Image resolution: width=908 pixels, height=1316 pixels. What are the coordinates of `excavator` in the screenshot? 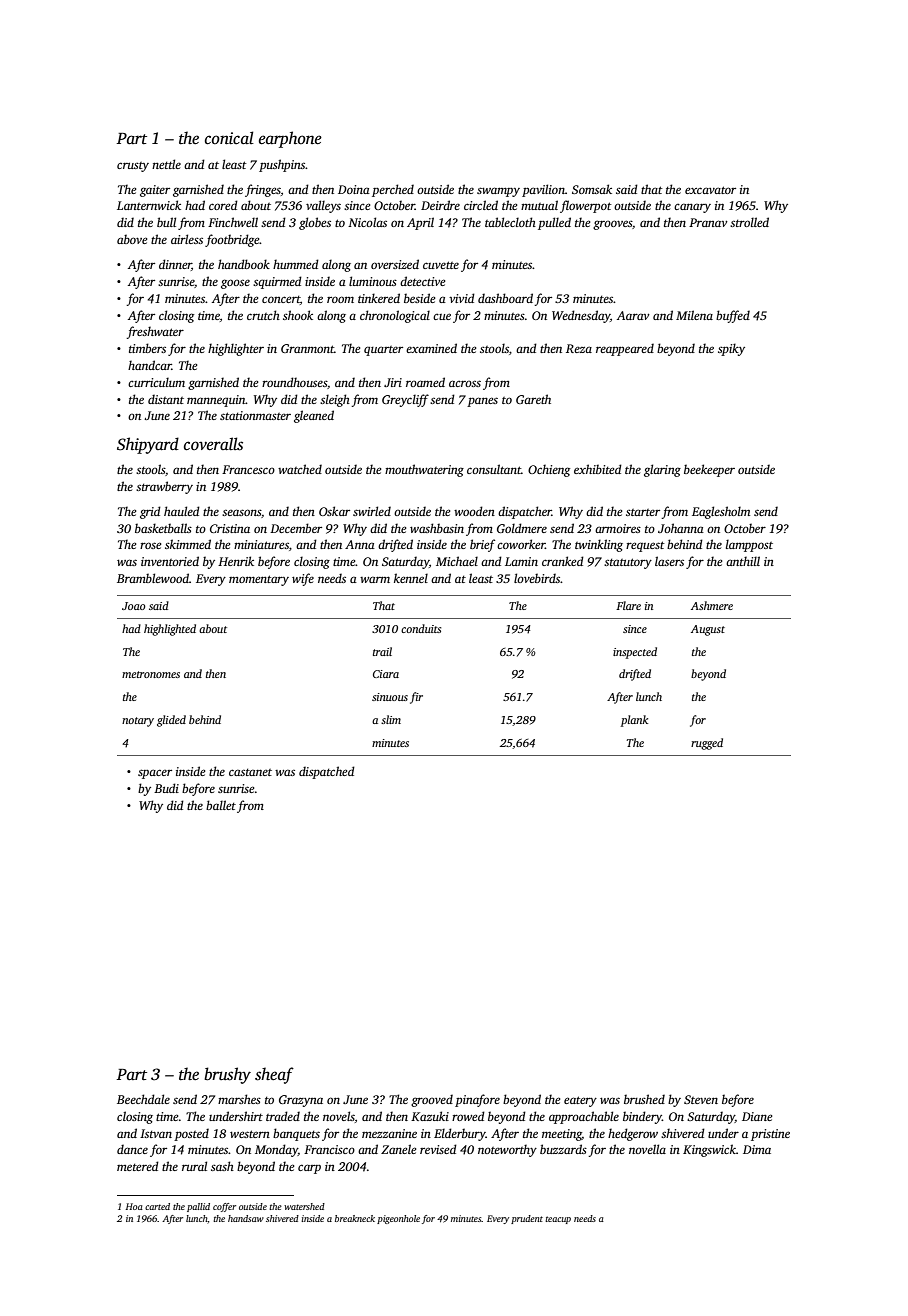 It's located at (710, 190).
